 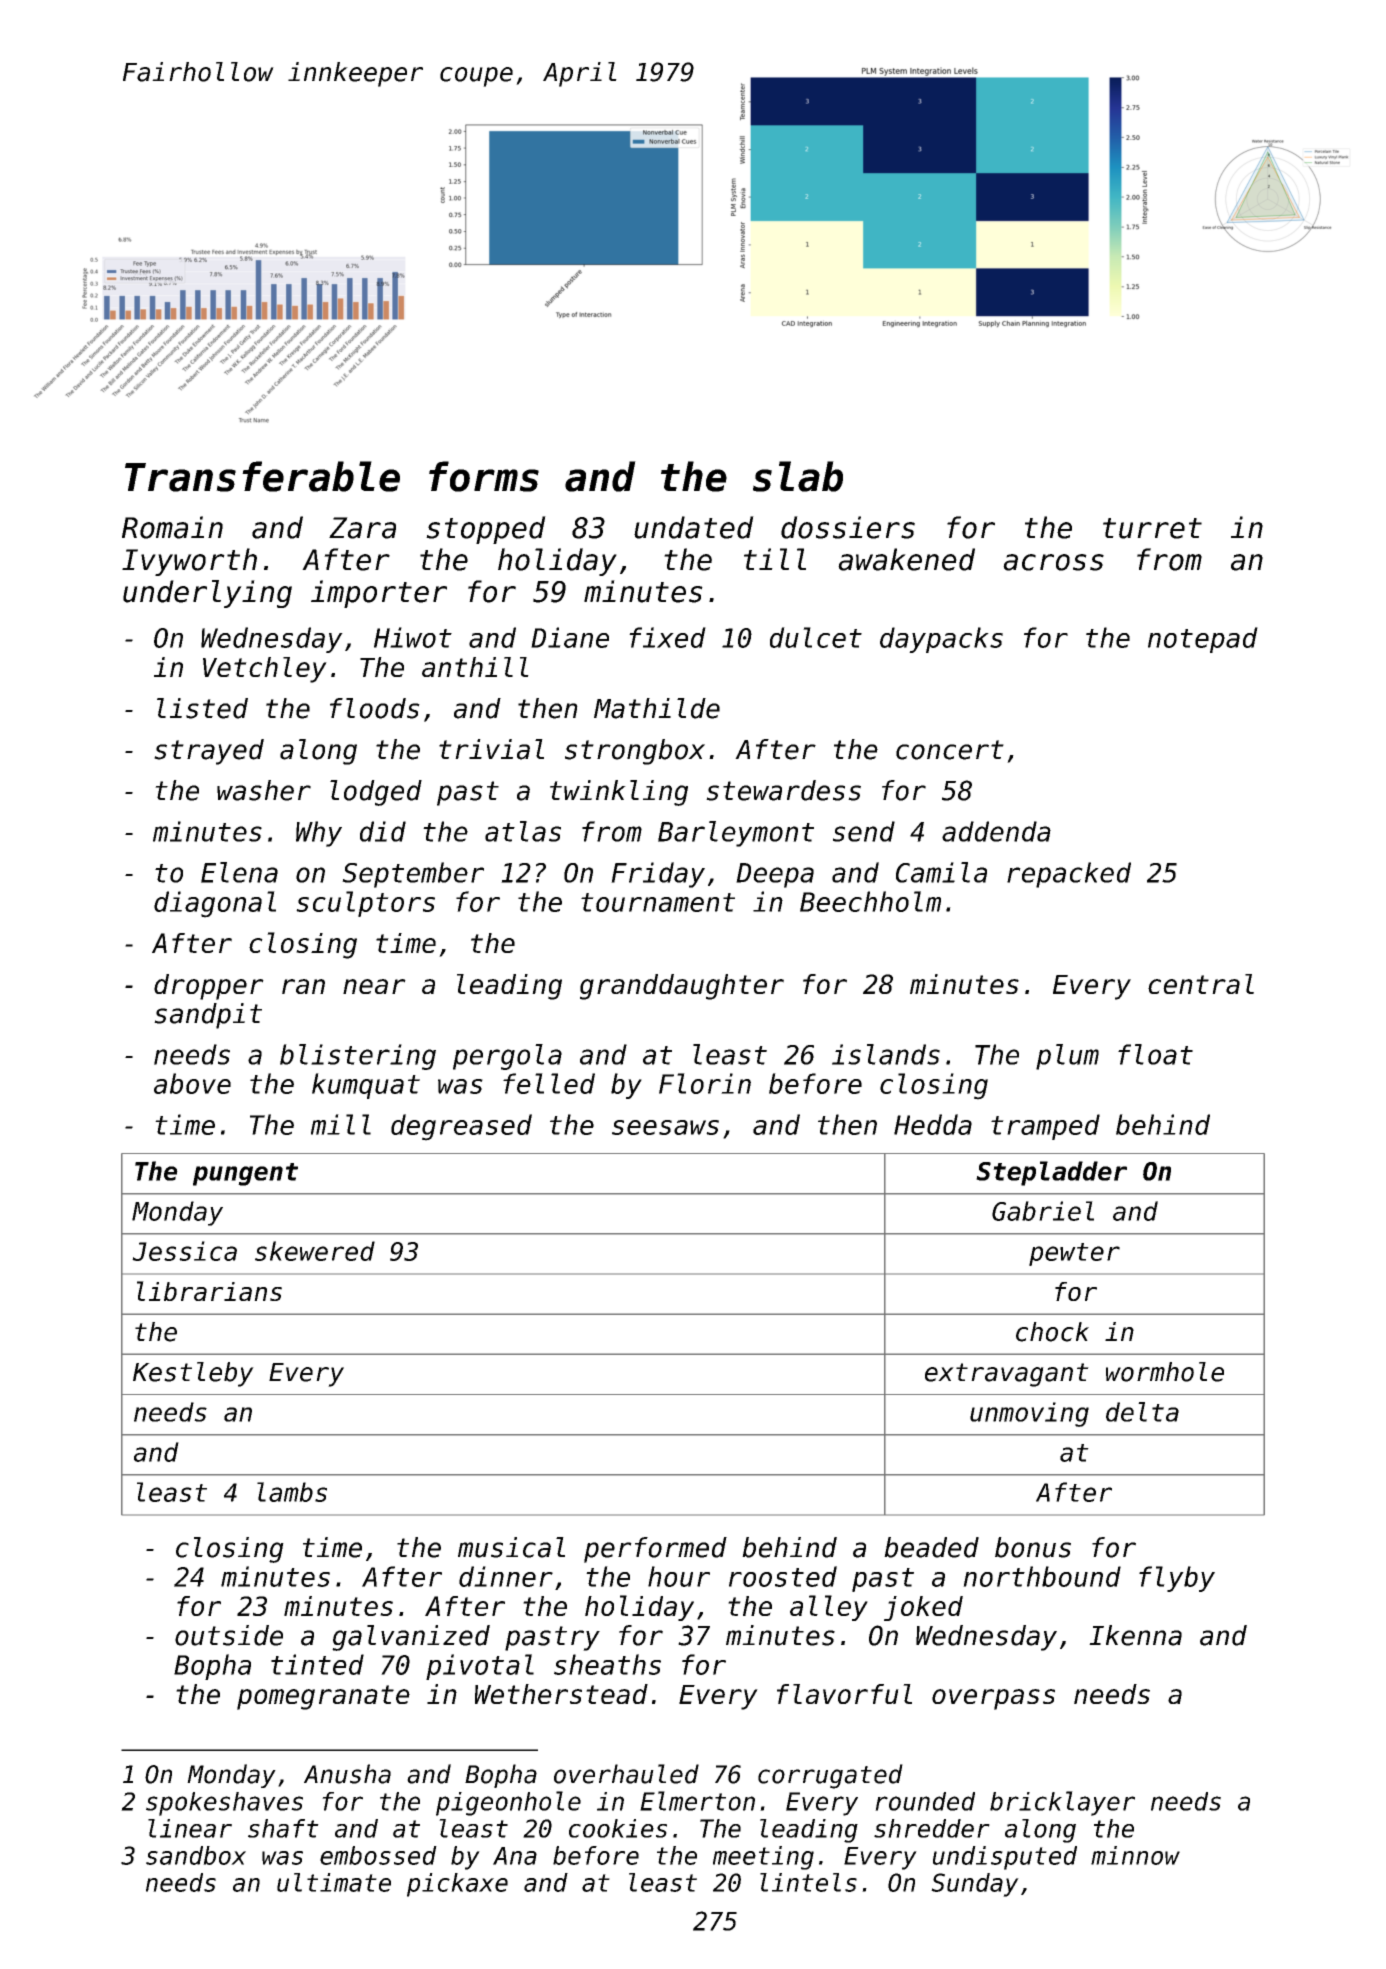 I want to click on flyby, so click(x=1177, y=1579).
